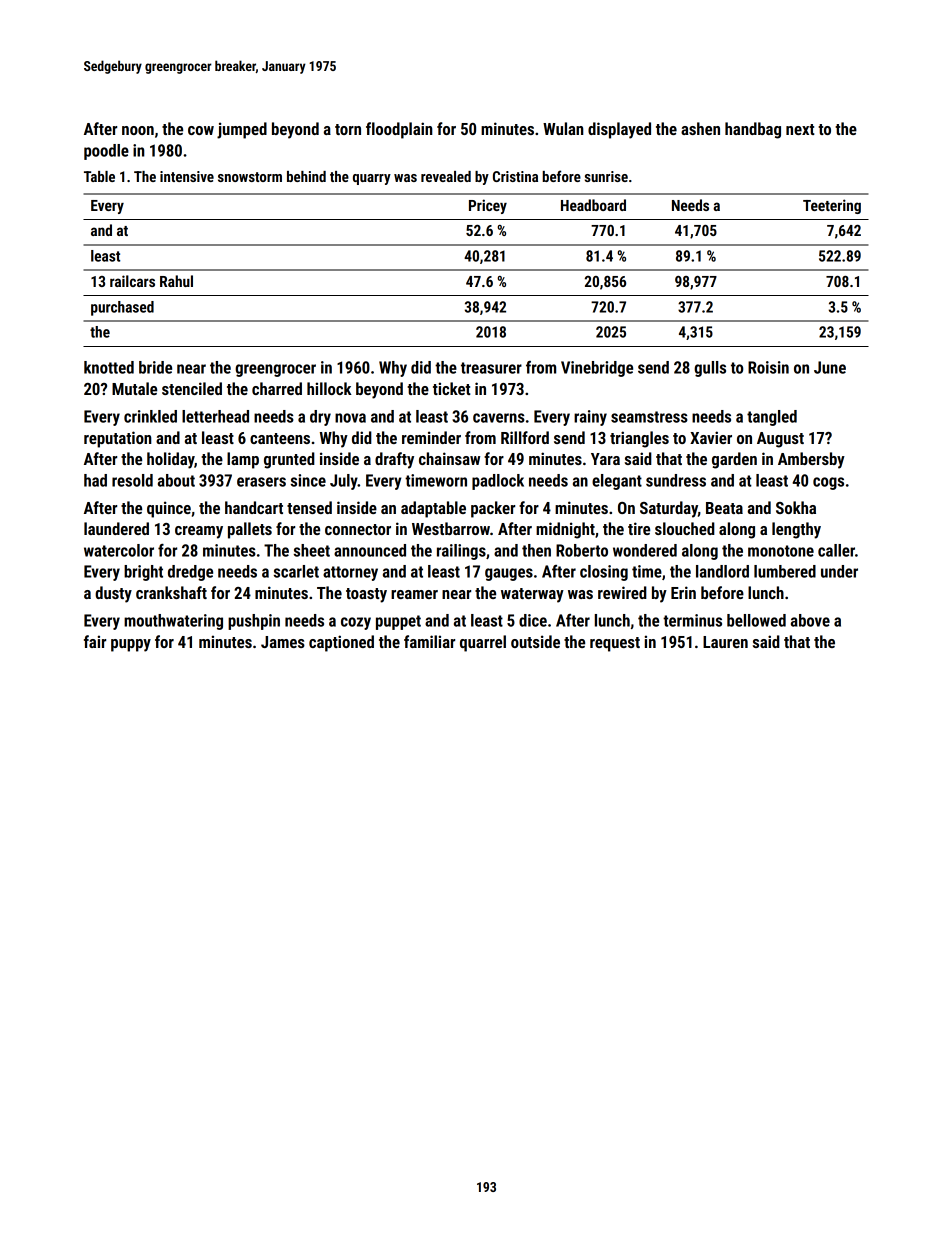 Image resolution: width=952 pixels, height=1233 pixels. I want to click on Headboard, so click(593, 205).
